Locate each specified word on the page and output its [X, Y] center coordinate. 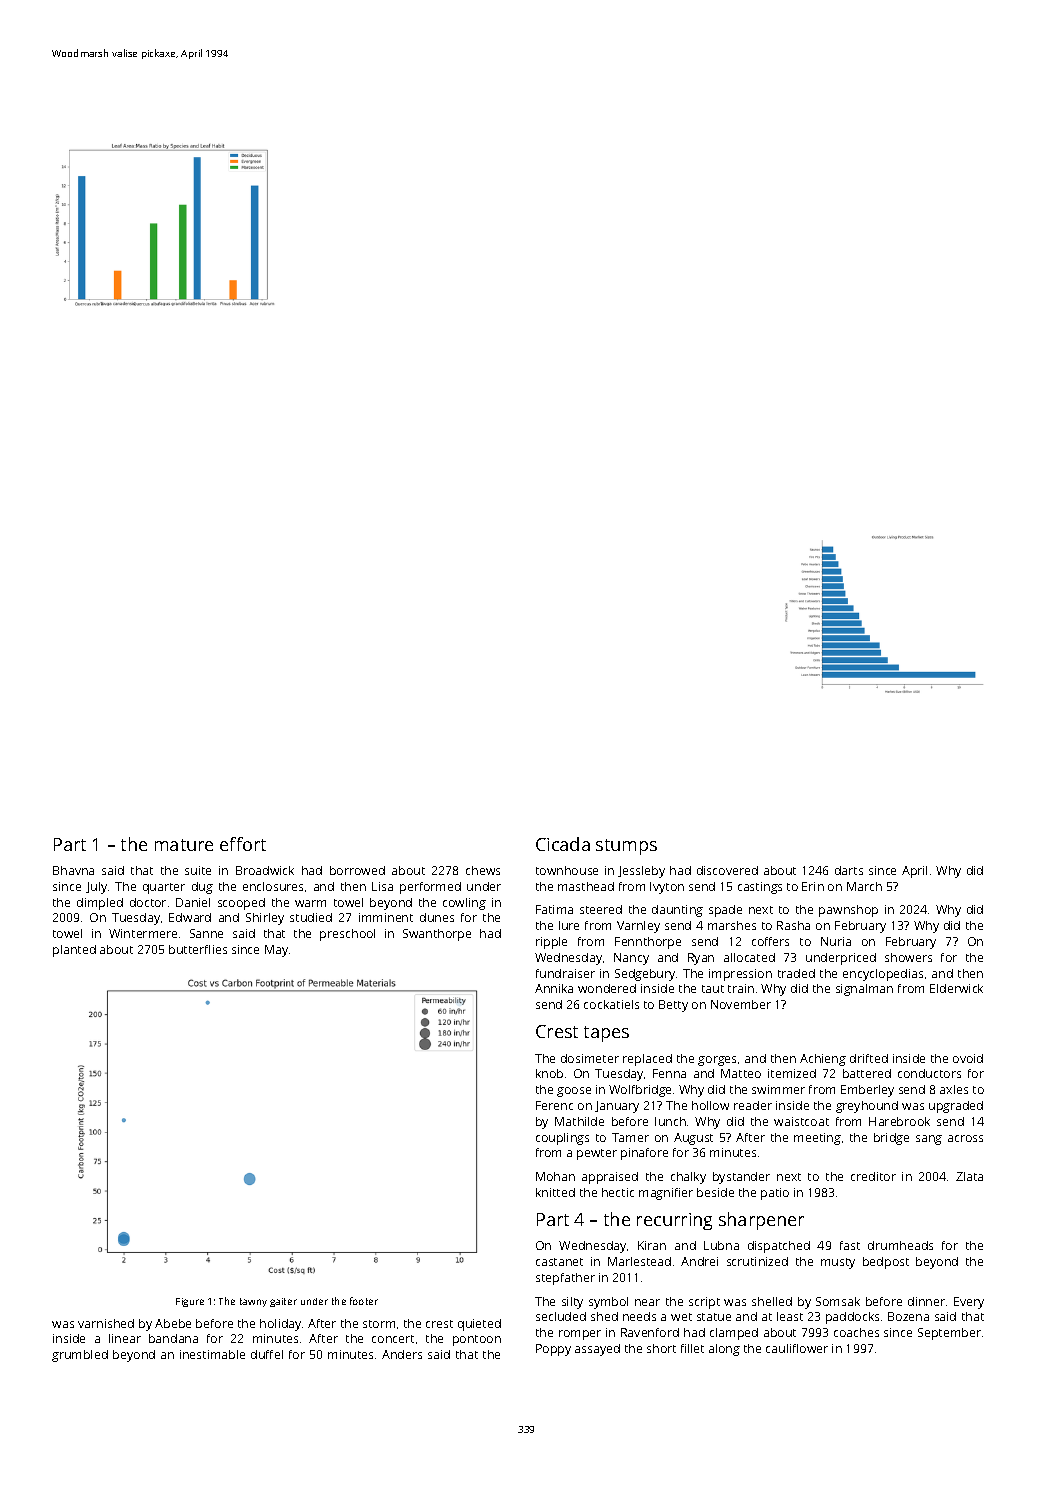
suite [198, 870]
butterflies [198, 949]
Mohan [555, 1176]
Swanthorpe [437, 935]
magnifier [666, 1194]
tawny [253, 1302]
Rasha [793, 925]
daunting [677, 911]
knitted [555, 1192]
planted [74, 951]
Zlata [969, 1176]
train [741, 988]
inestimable [212, 1354]
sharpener [761, 1221]
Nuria [836, 941]
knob [549, 1073]
